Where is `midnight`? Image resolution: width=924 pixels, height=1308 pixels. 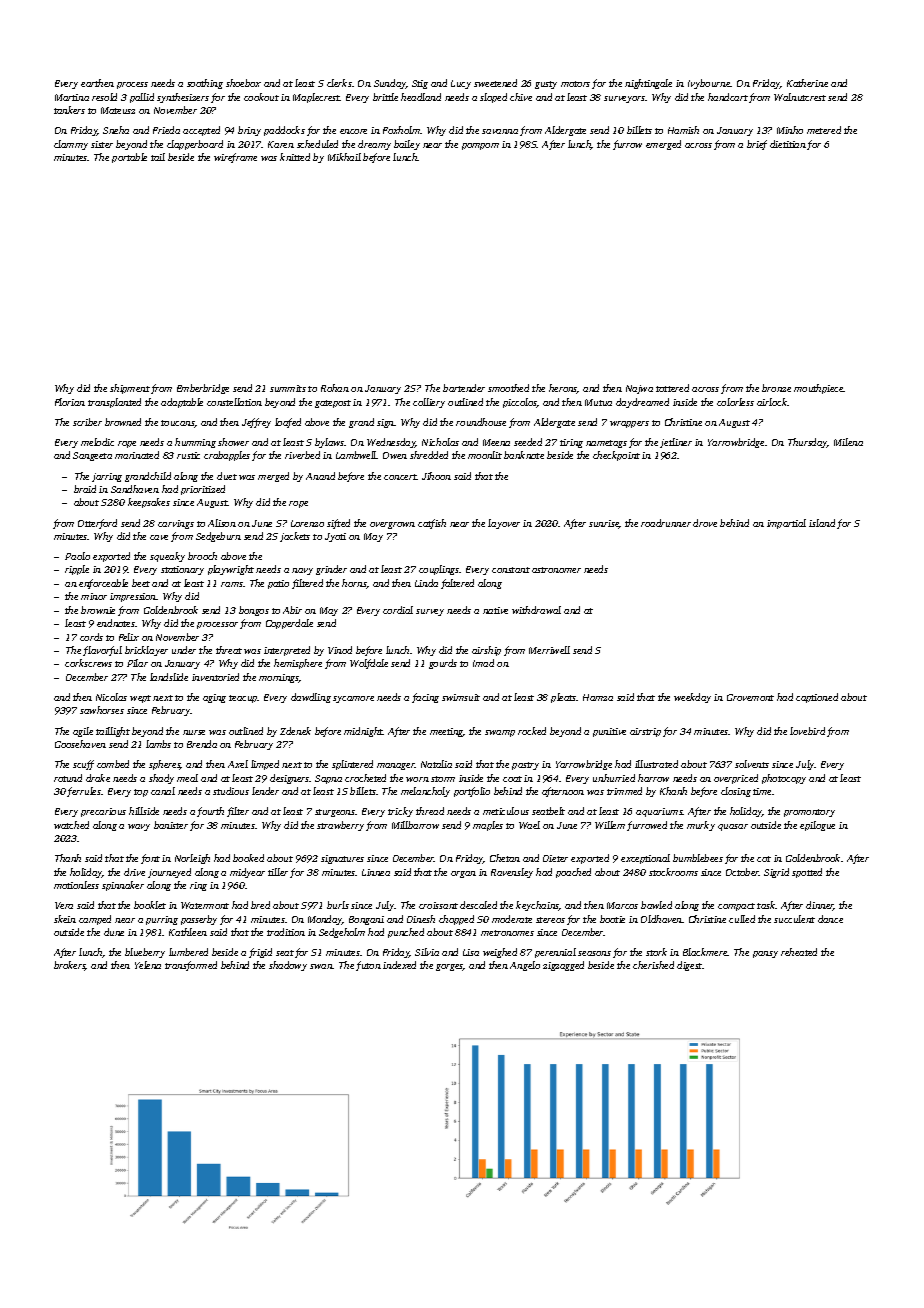 midnight is located at coordinates (363, 732).
